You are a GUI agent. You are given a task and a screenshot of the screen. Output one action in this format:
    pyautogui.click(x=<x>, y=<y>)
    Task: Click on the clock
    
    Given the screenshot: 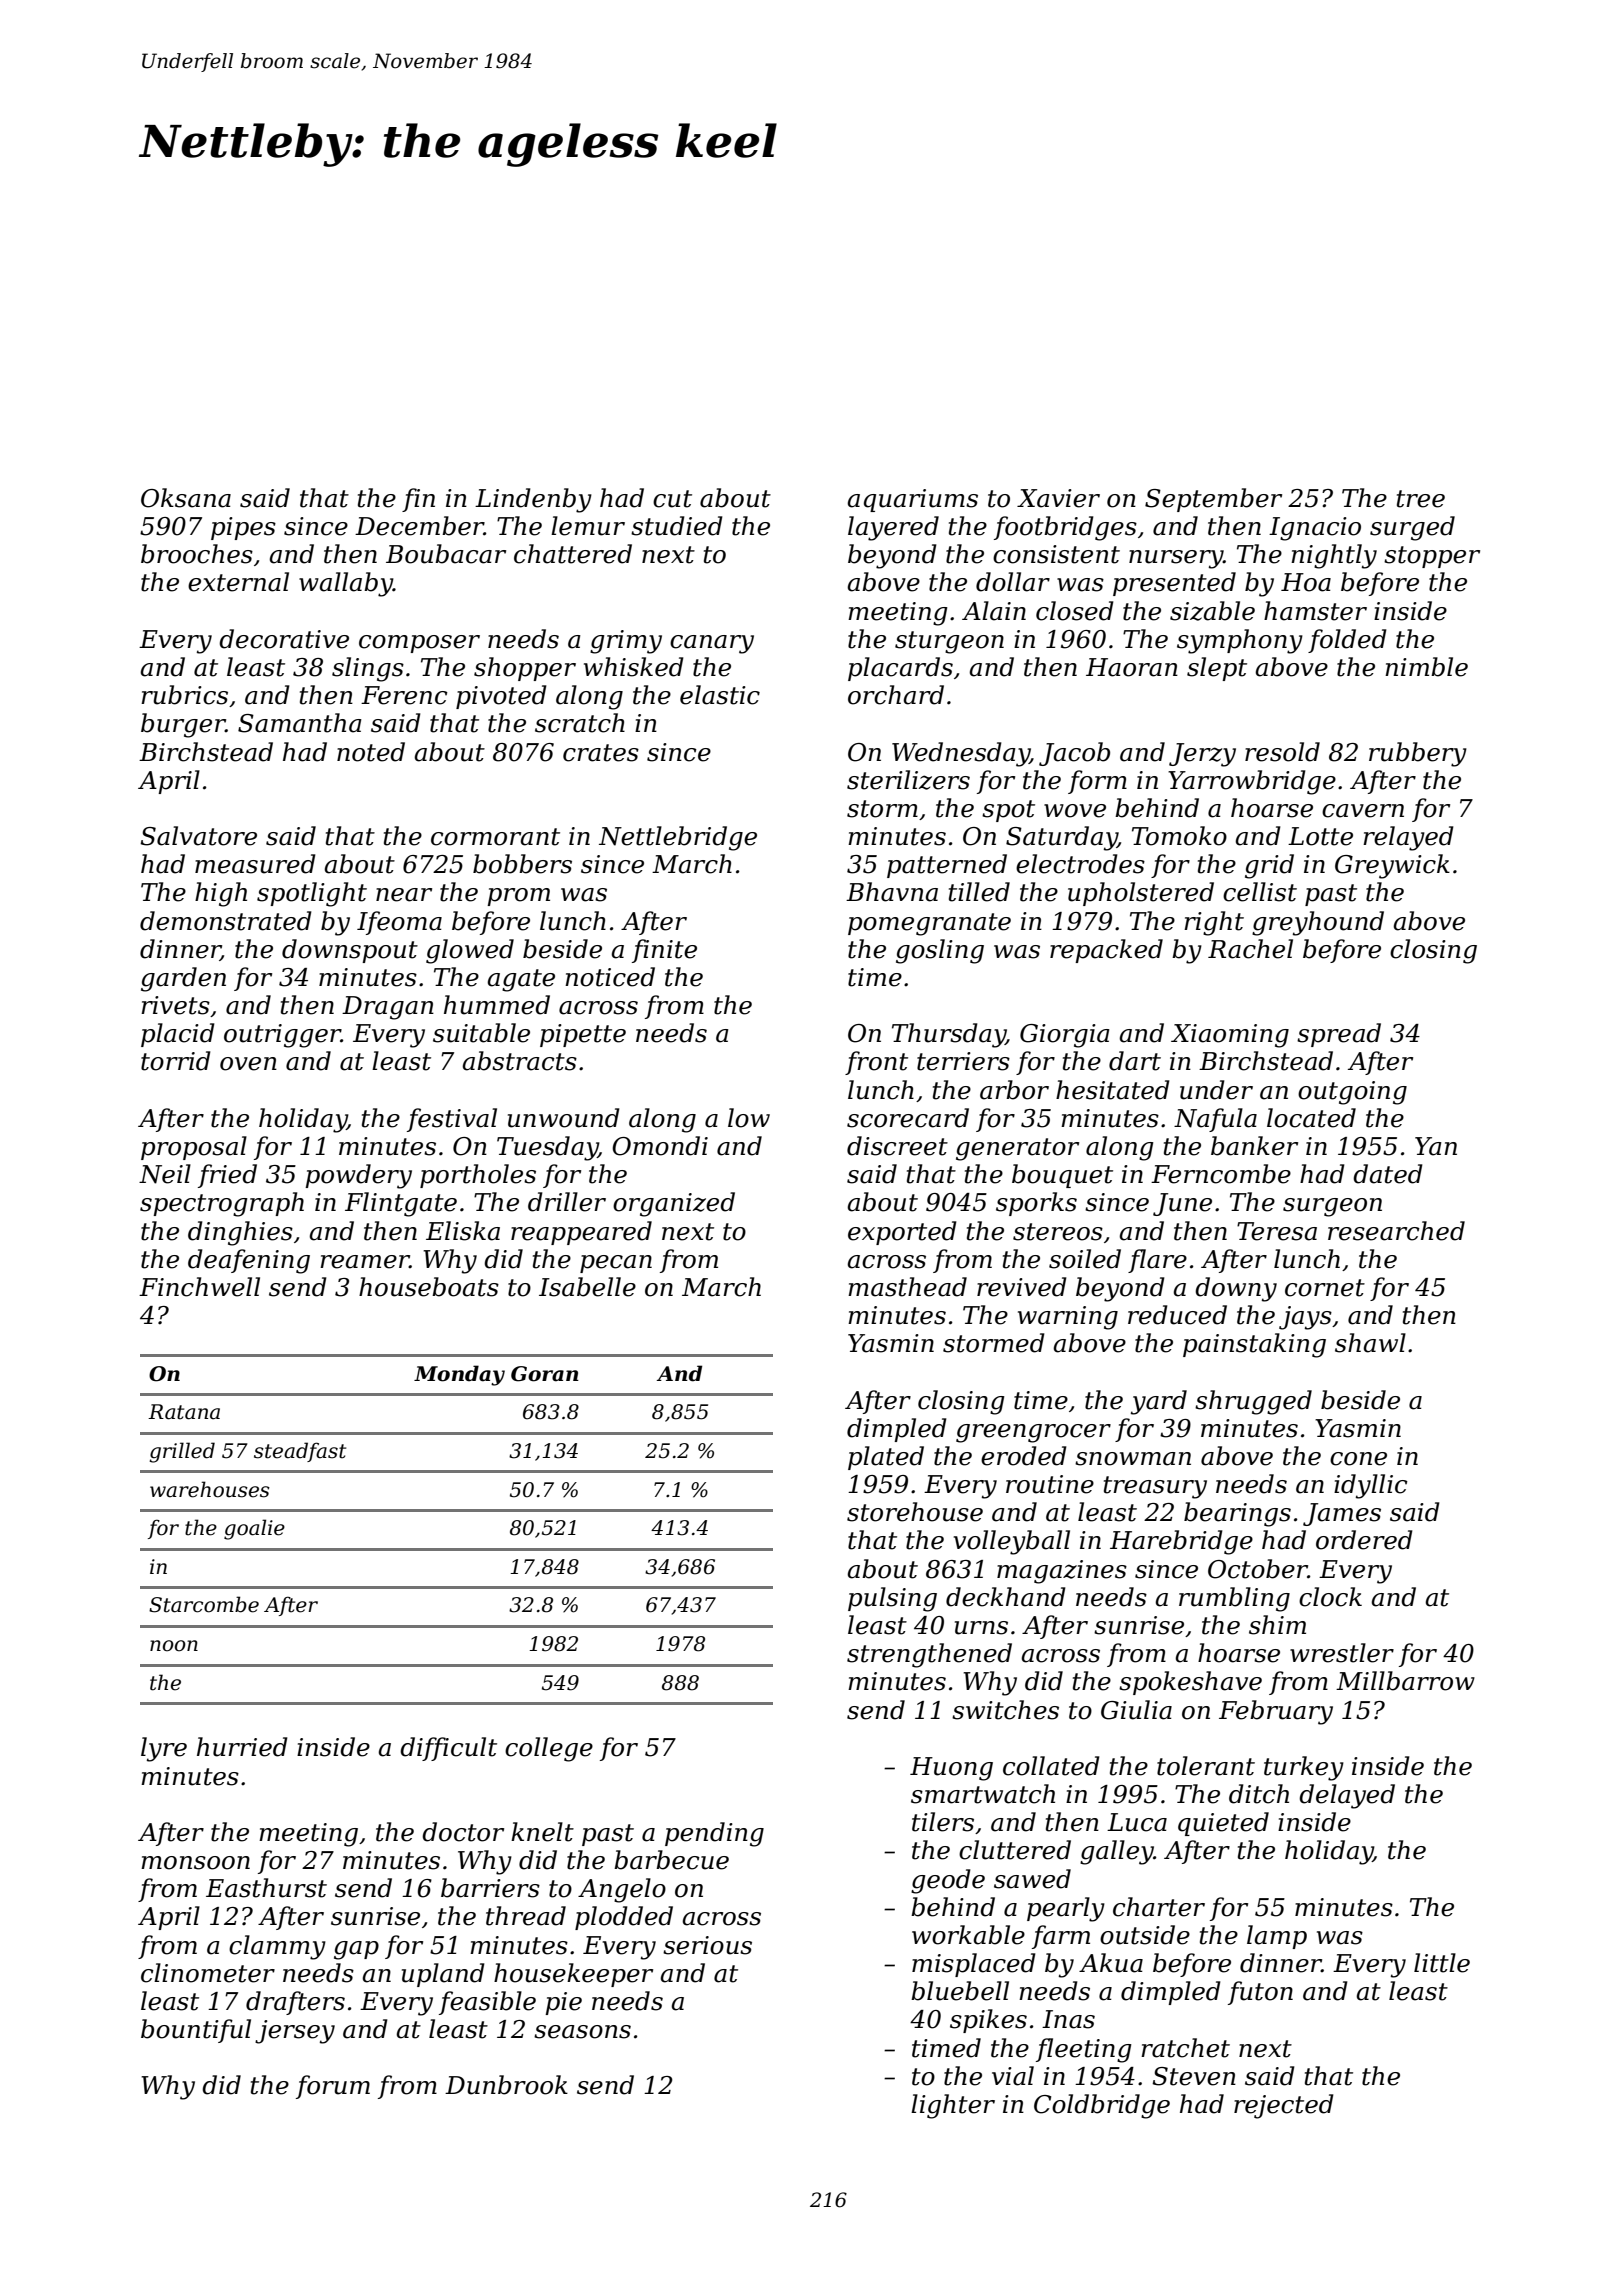 What is the action you would take?
    pyautogui.click(x=1330, y=1597)
